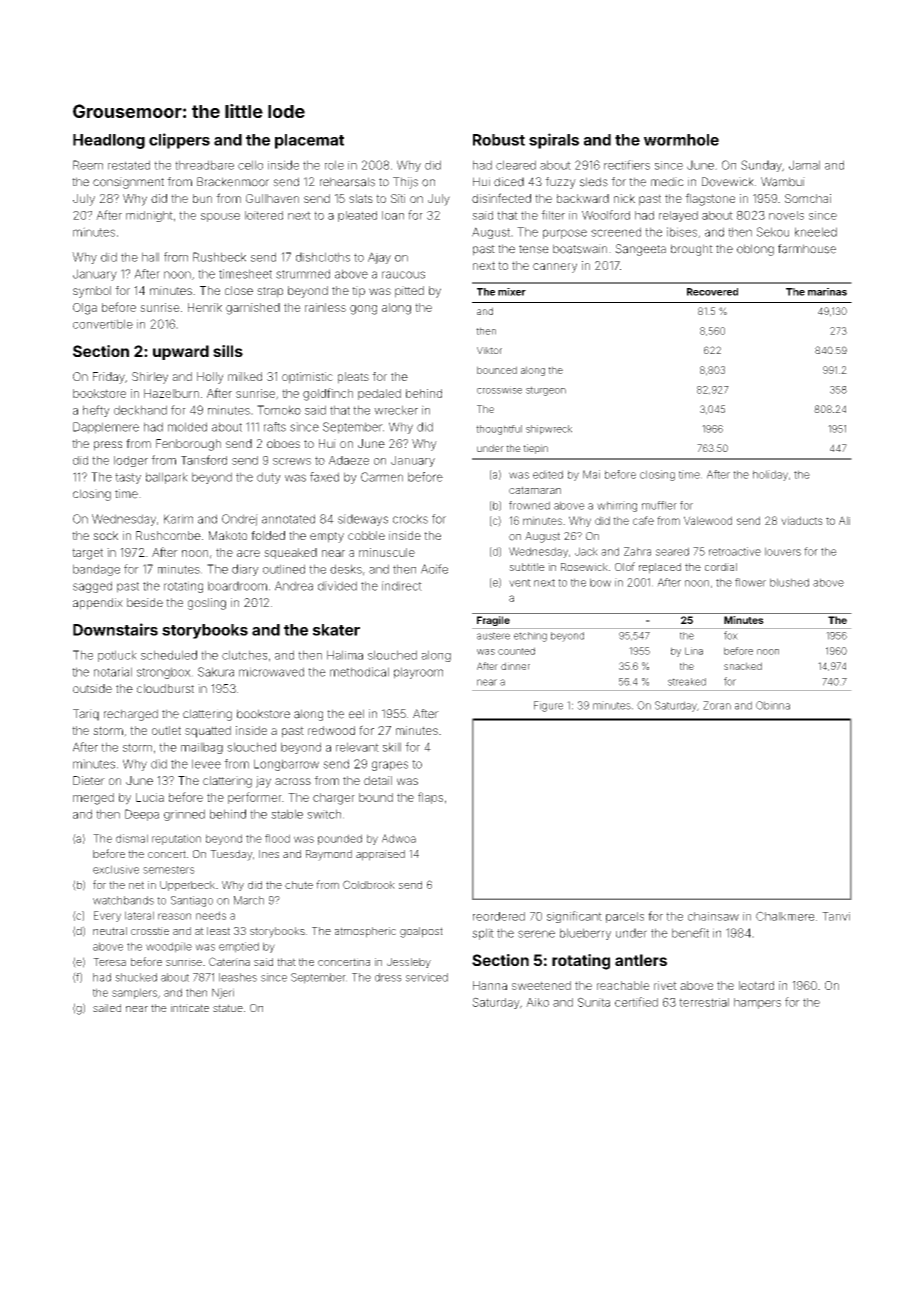 The width and height of the screenshot is (924, 1308). Describe the element at coordinates (149, 216) in the screenshot. I see `midnight` at that location.
